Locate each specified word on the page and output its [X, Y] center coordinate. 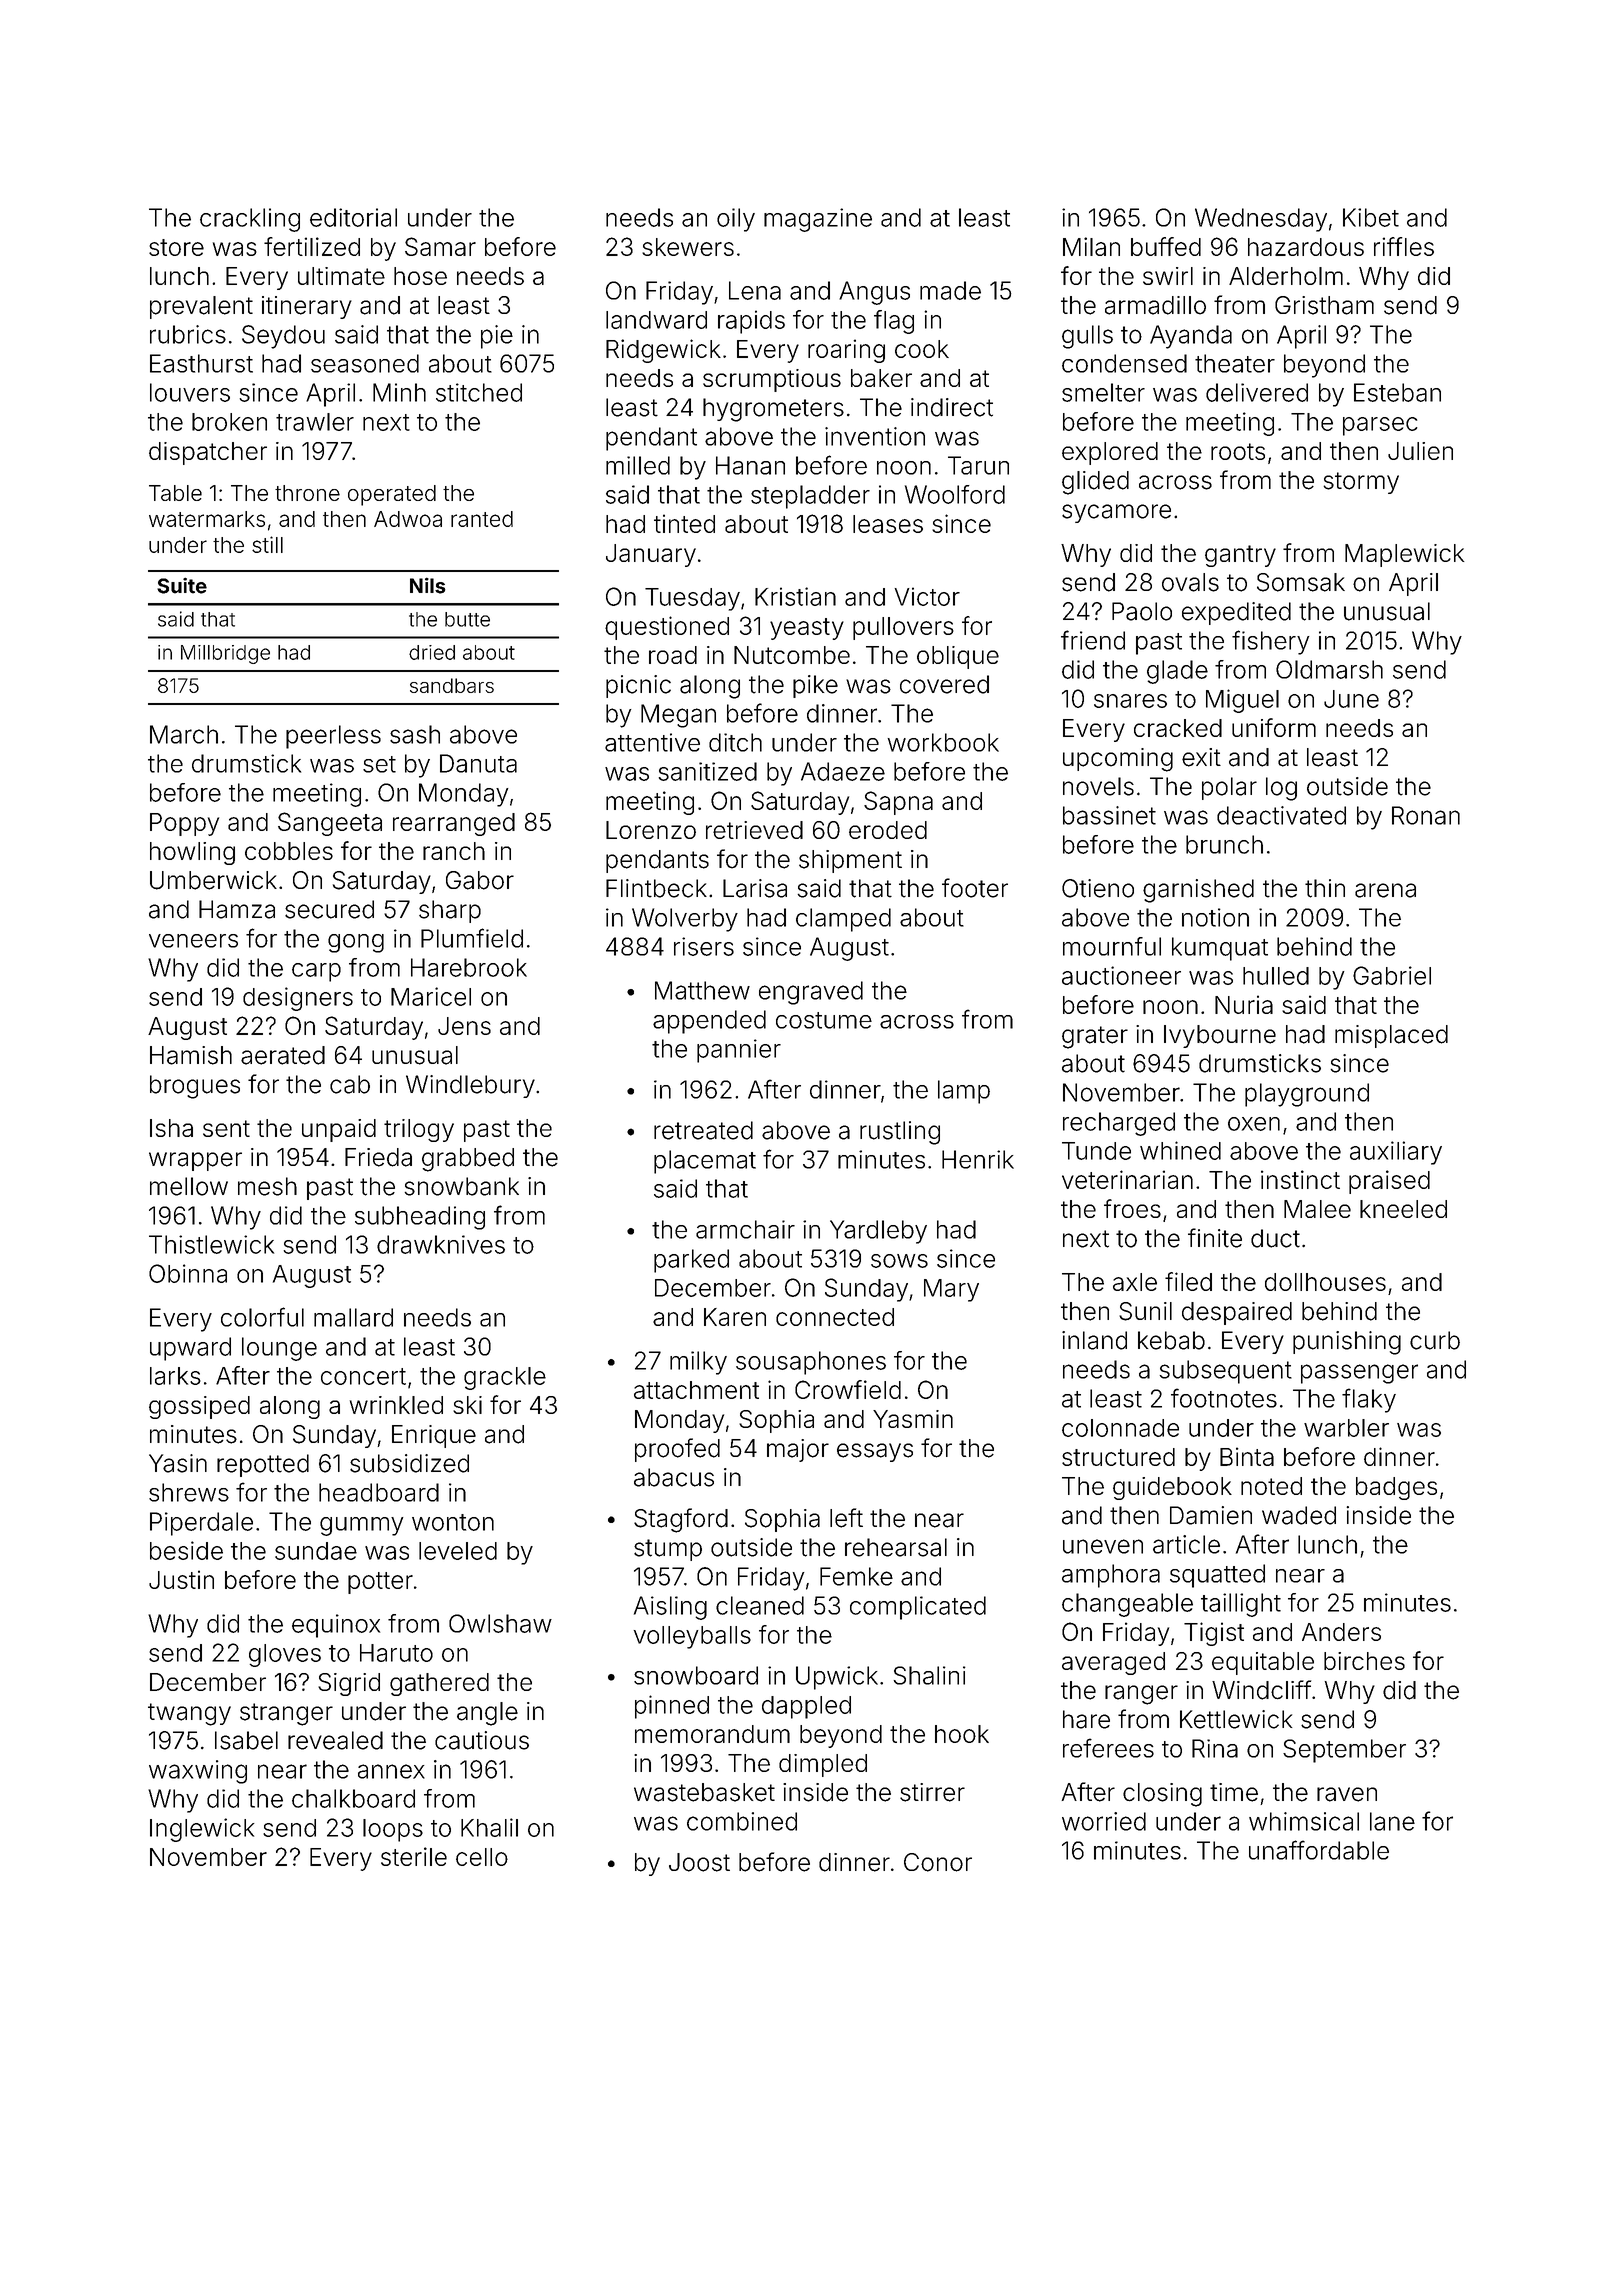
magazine [818, 220]
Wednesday [1261, 220]
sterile [414, 1856]
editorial [353, 217]
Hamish [191, 1055]
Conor [938, 1862]
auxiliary [1396, 1153]
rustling [900, 1133]
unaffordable [1319, 1850]
